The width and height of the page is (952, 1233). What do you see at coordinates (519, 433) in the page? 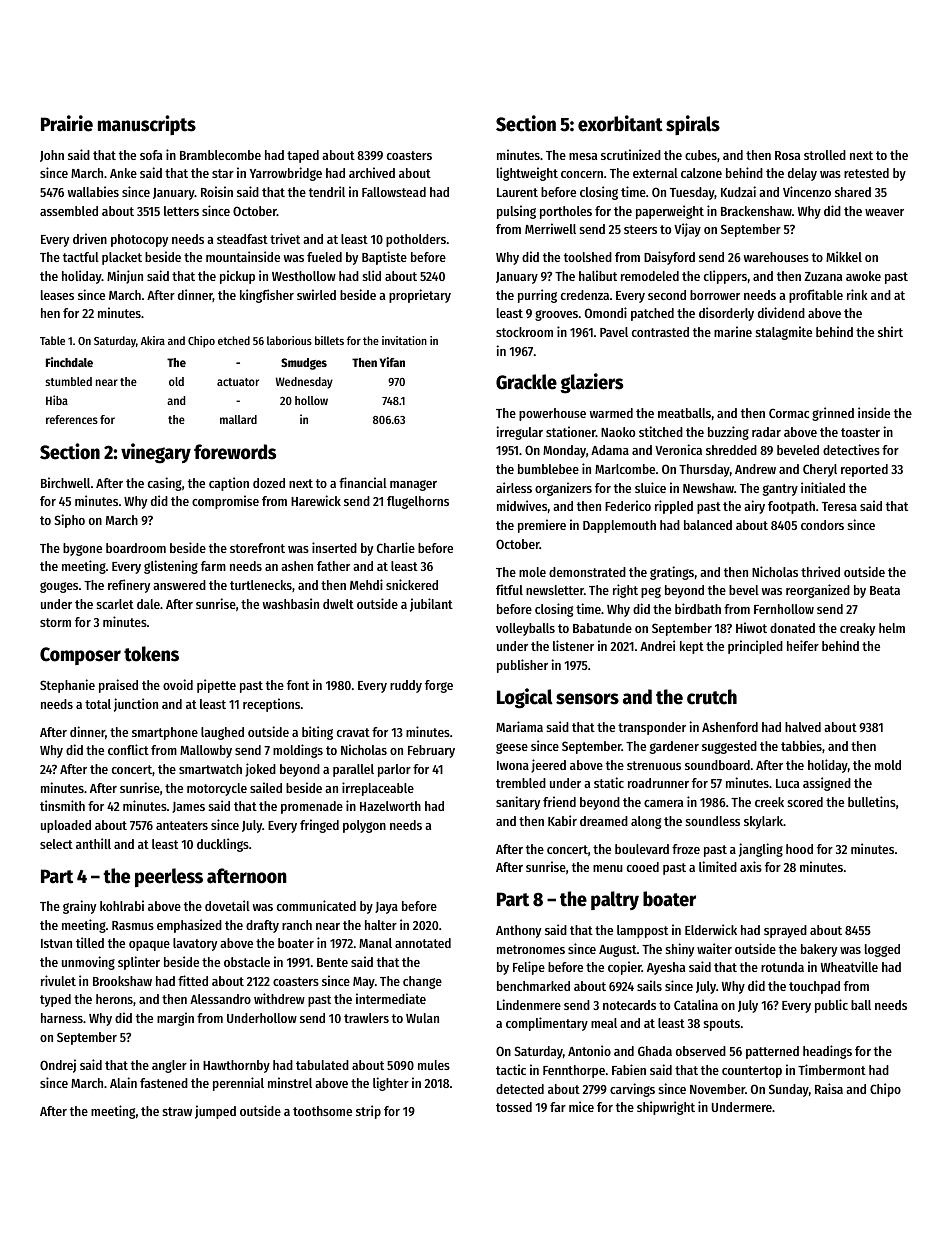
I see `irregular` at bounding box center [519, 433].
